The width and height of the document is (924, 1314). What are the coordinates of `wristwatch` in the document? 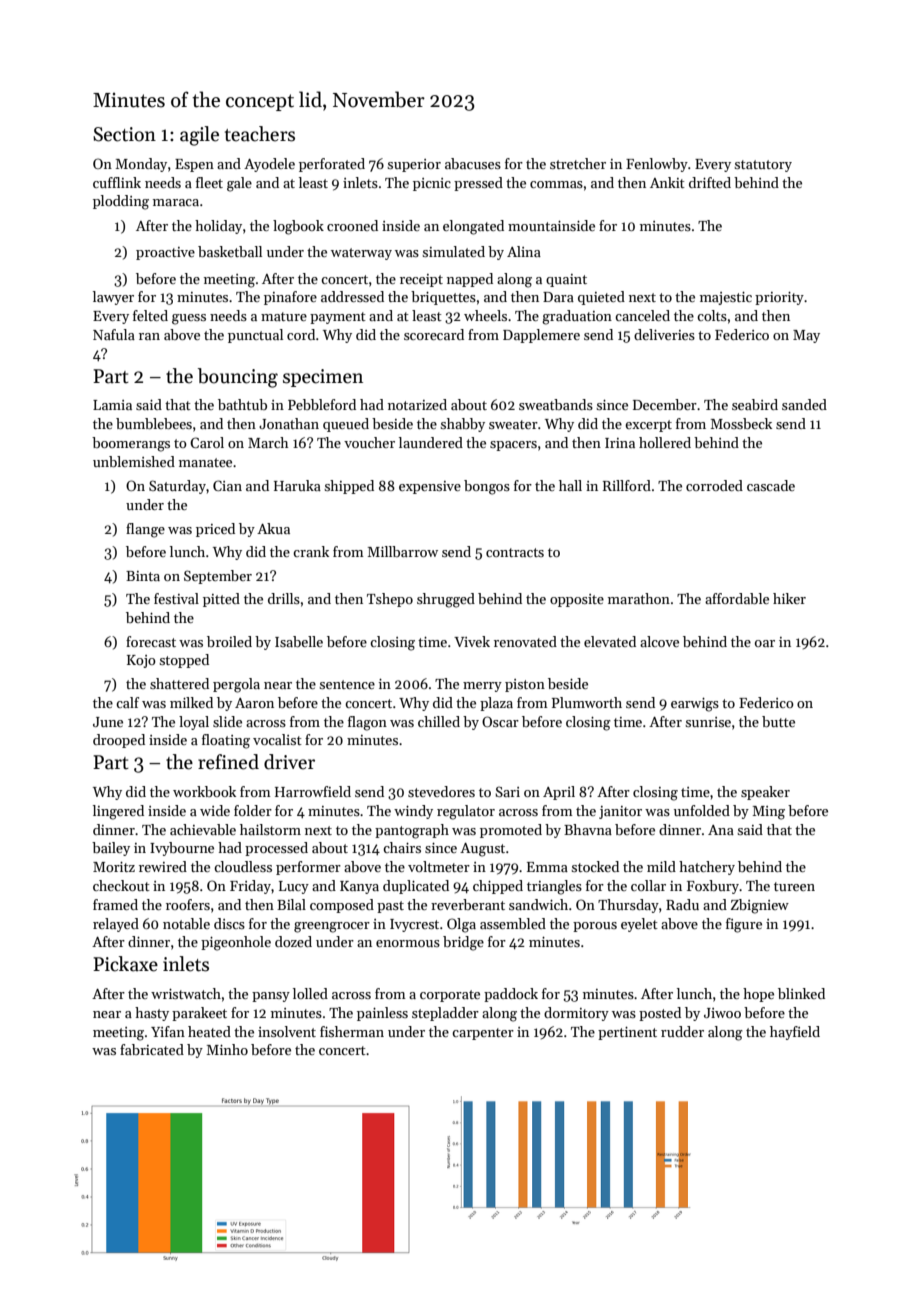 It's located at (186, 993).
